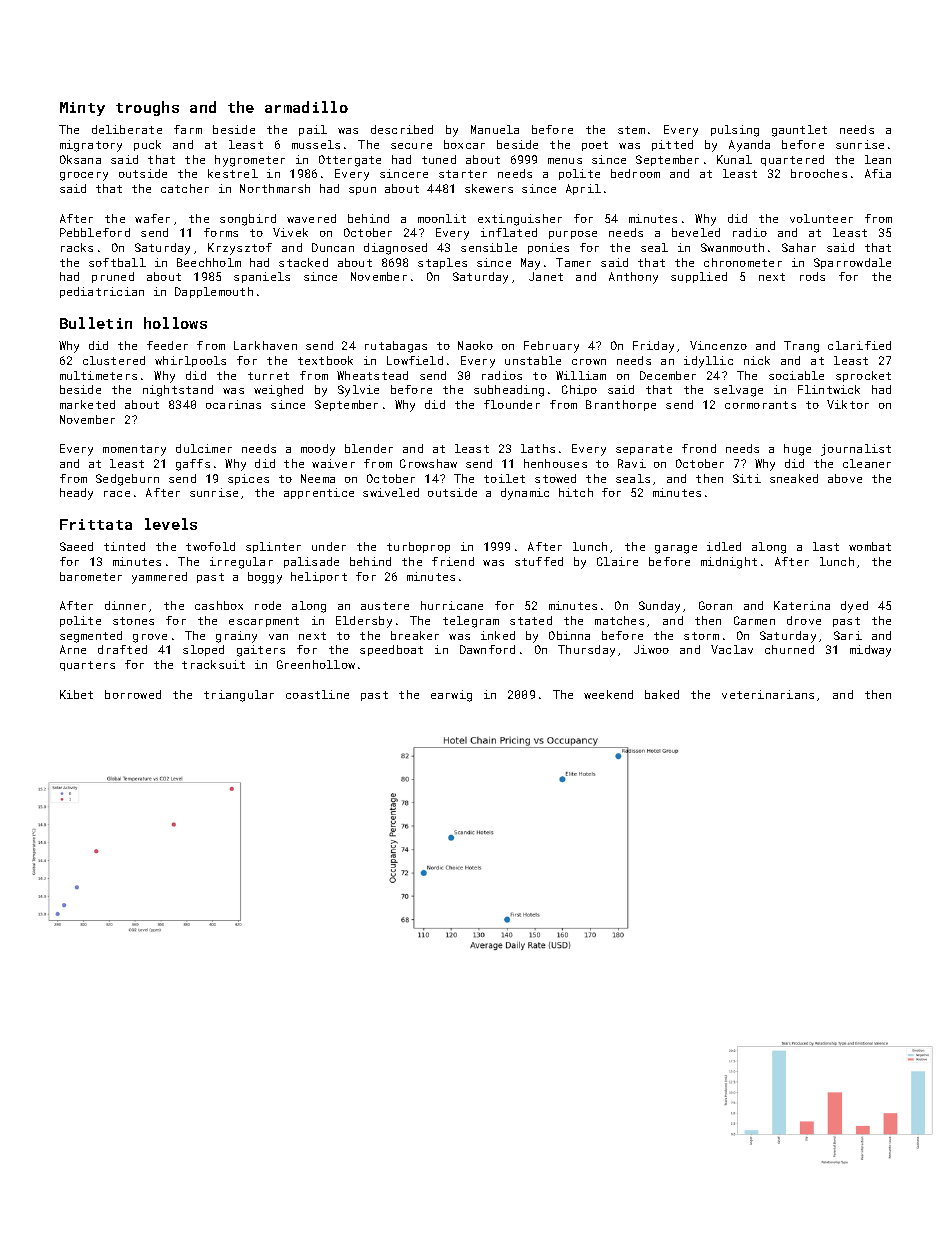  I want to click on momentary, so click(134, 450).
